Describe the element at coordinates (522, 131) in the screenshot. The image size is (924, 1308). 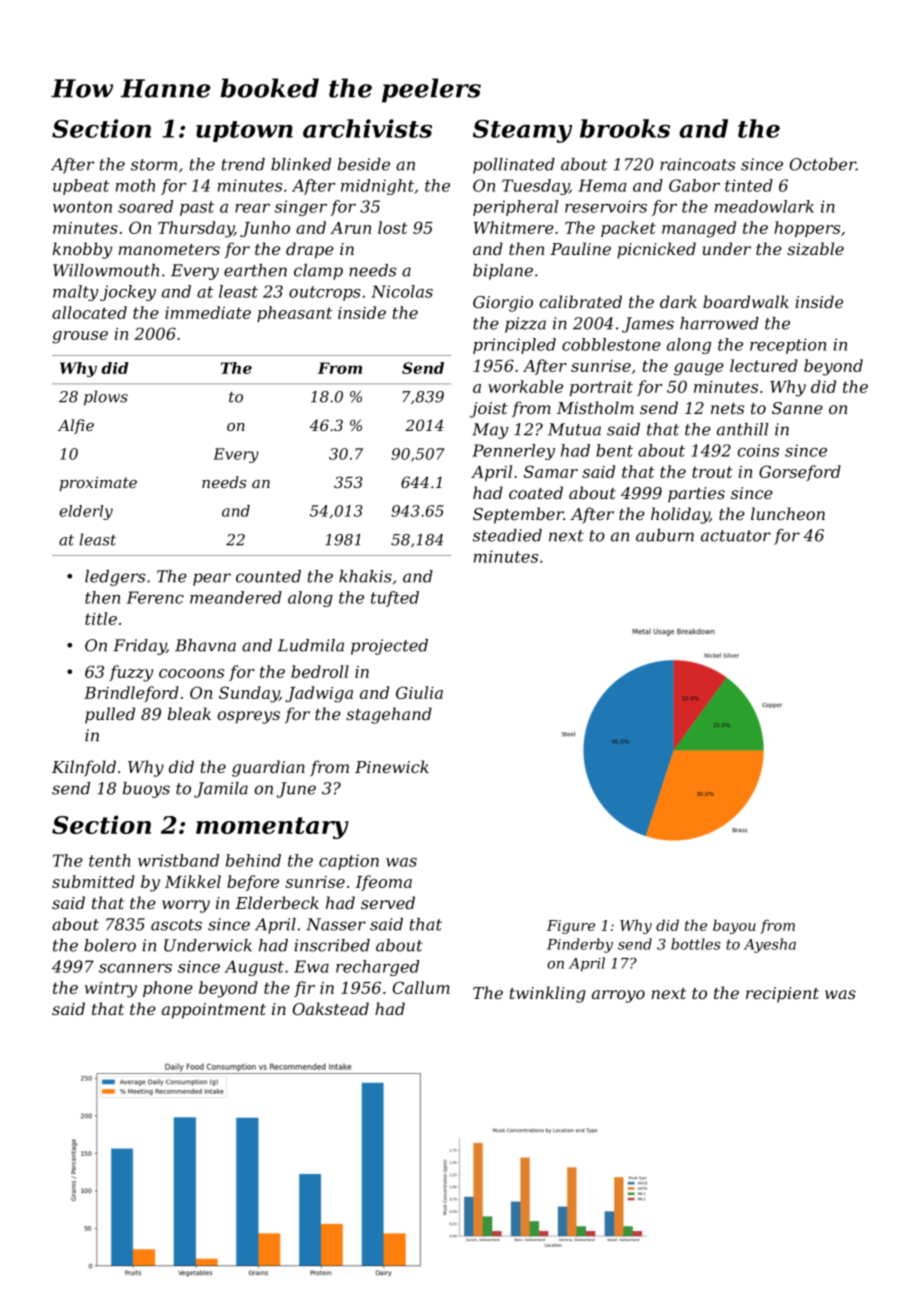
I see `Steamy` at that location.
